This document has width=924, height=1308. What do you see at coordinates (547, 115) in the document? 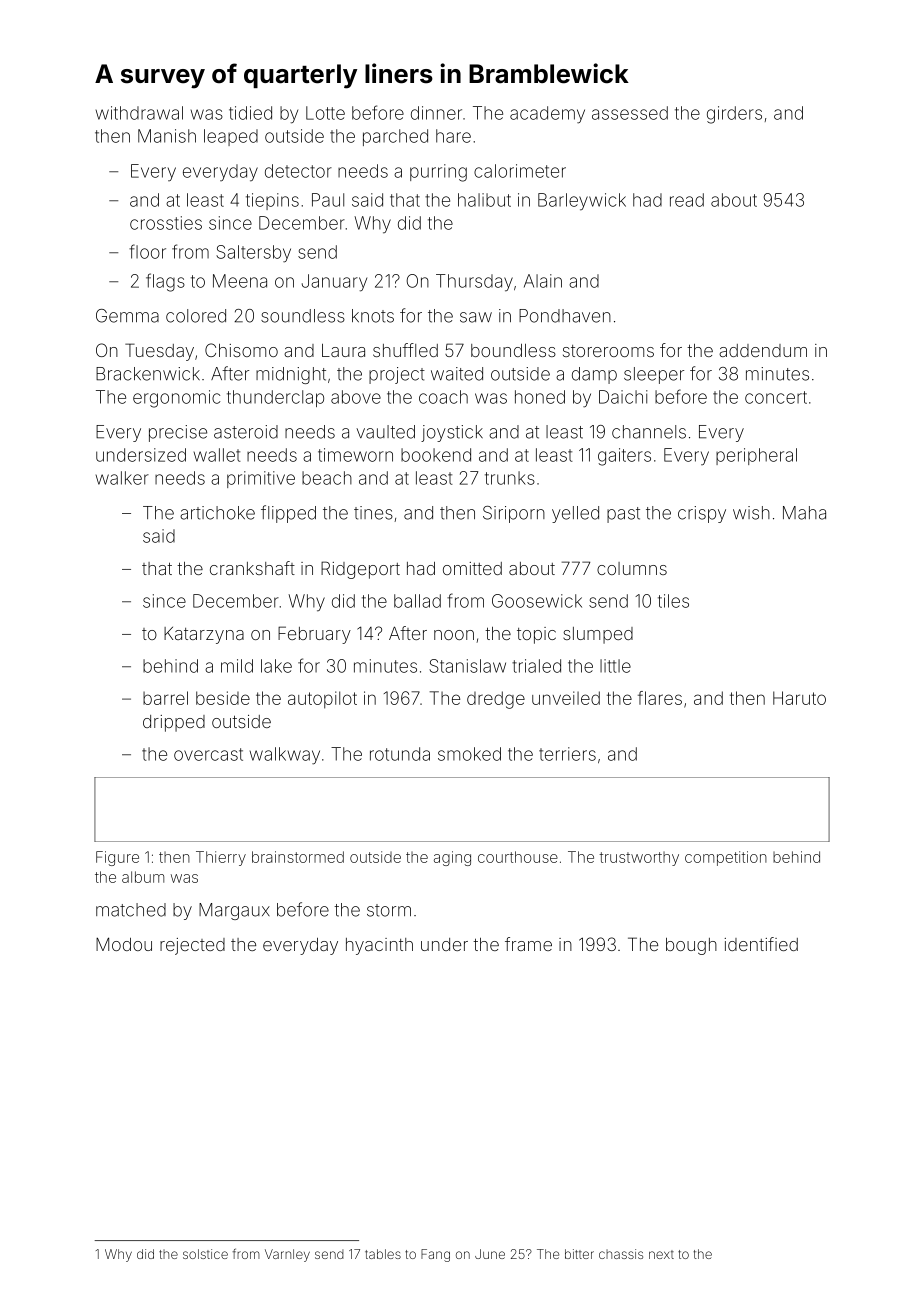
I see `academy` at bounding box center [547, 115].
